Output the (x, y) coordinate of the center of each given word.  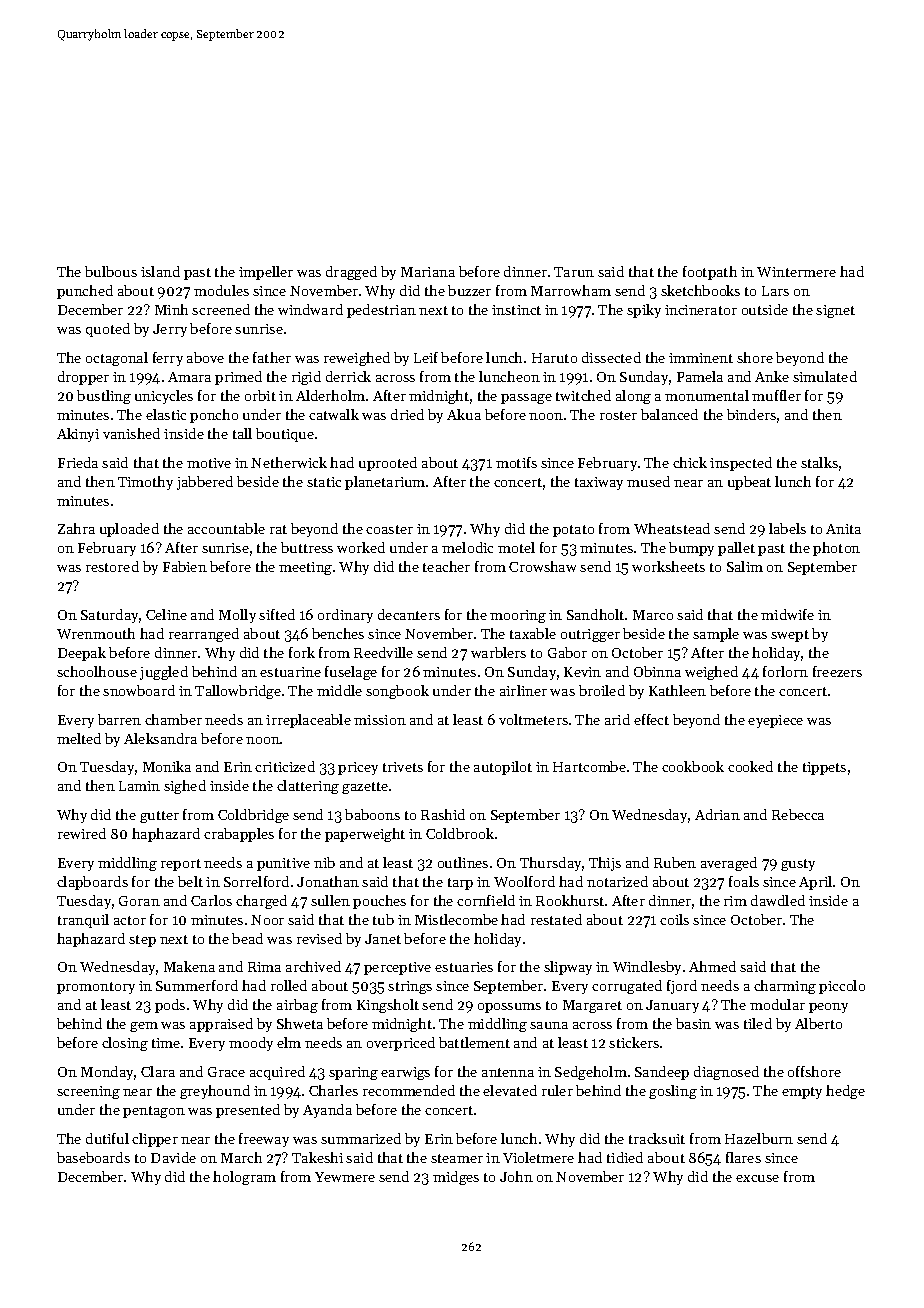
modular (777, 1004)
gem (144, 1027)
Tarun (574, 272)
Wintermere (796, 272)
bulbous (111, 271)
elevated (510, 1090)
